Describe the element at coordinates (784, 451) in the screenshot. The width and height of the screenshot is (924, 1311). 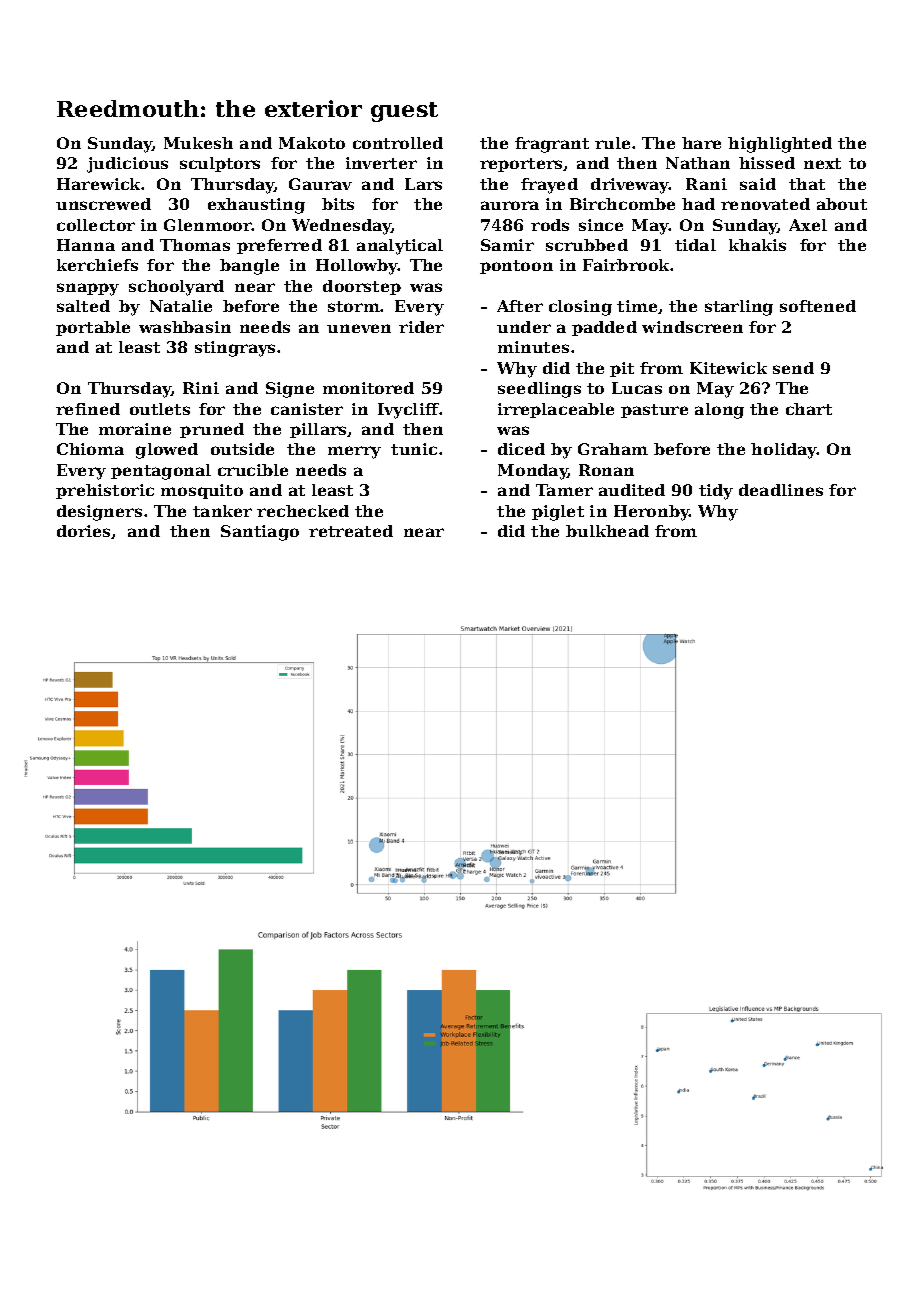
I see `holiday` at that location.
